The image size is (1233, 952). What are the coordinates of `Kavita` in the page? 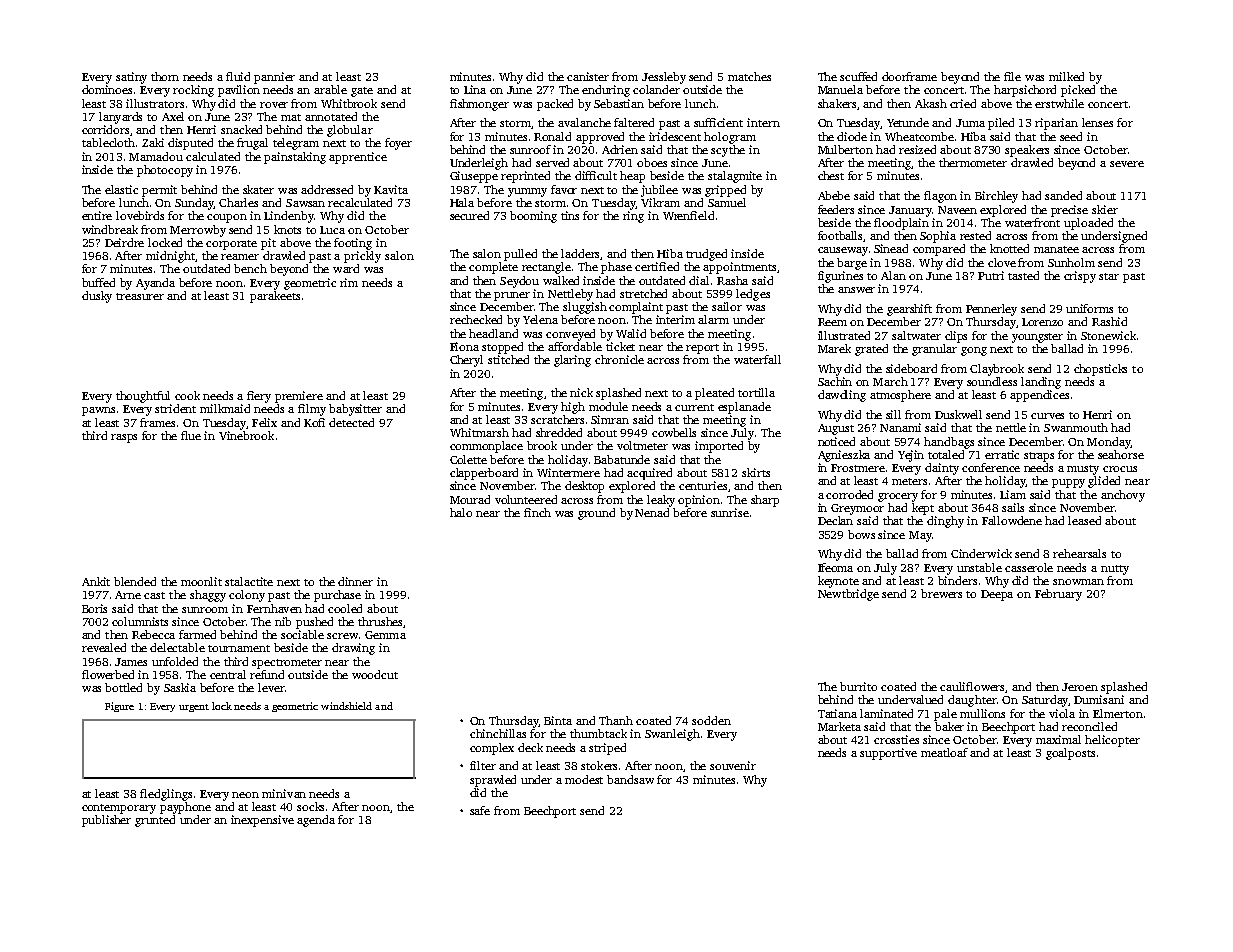 It's located at (391, 189).
